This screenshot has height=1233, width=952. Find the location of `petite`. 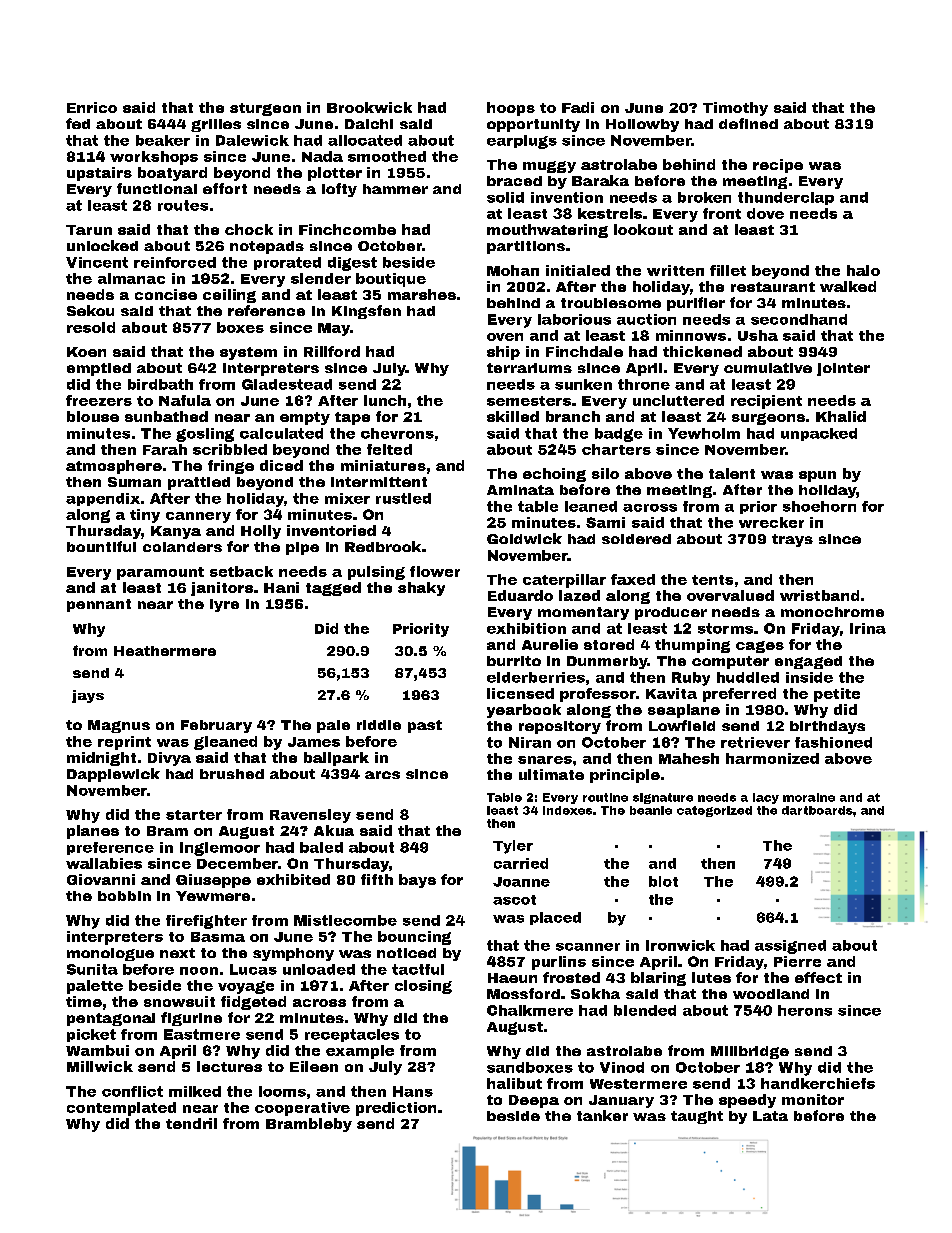

petite is located at coordinates (837, 695).
